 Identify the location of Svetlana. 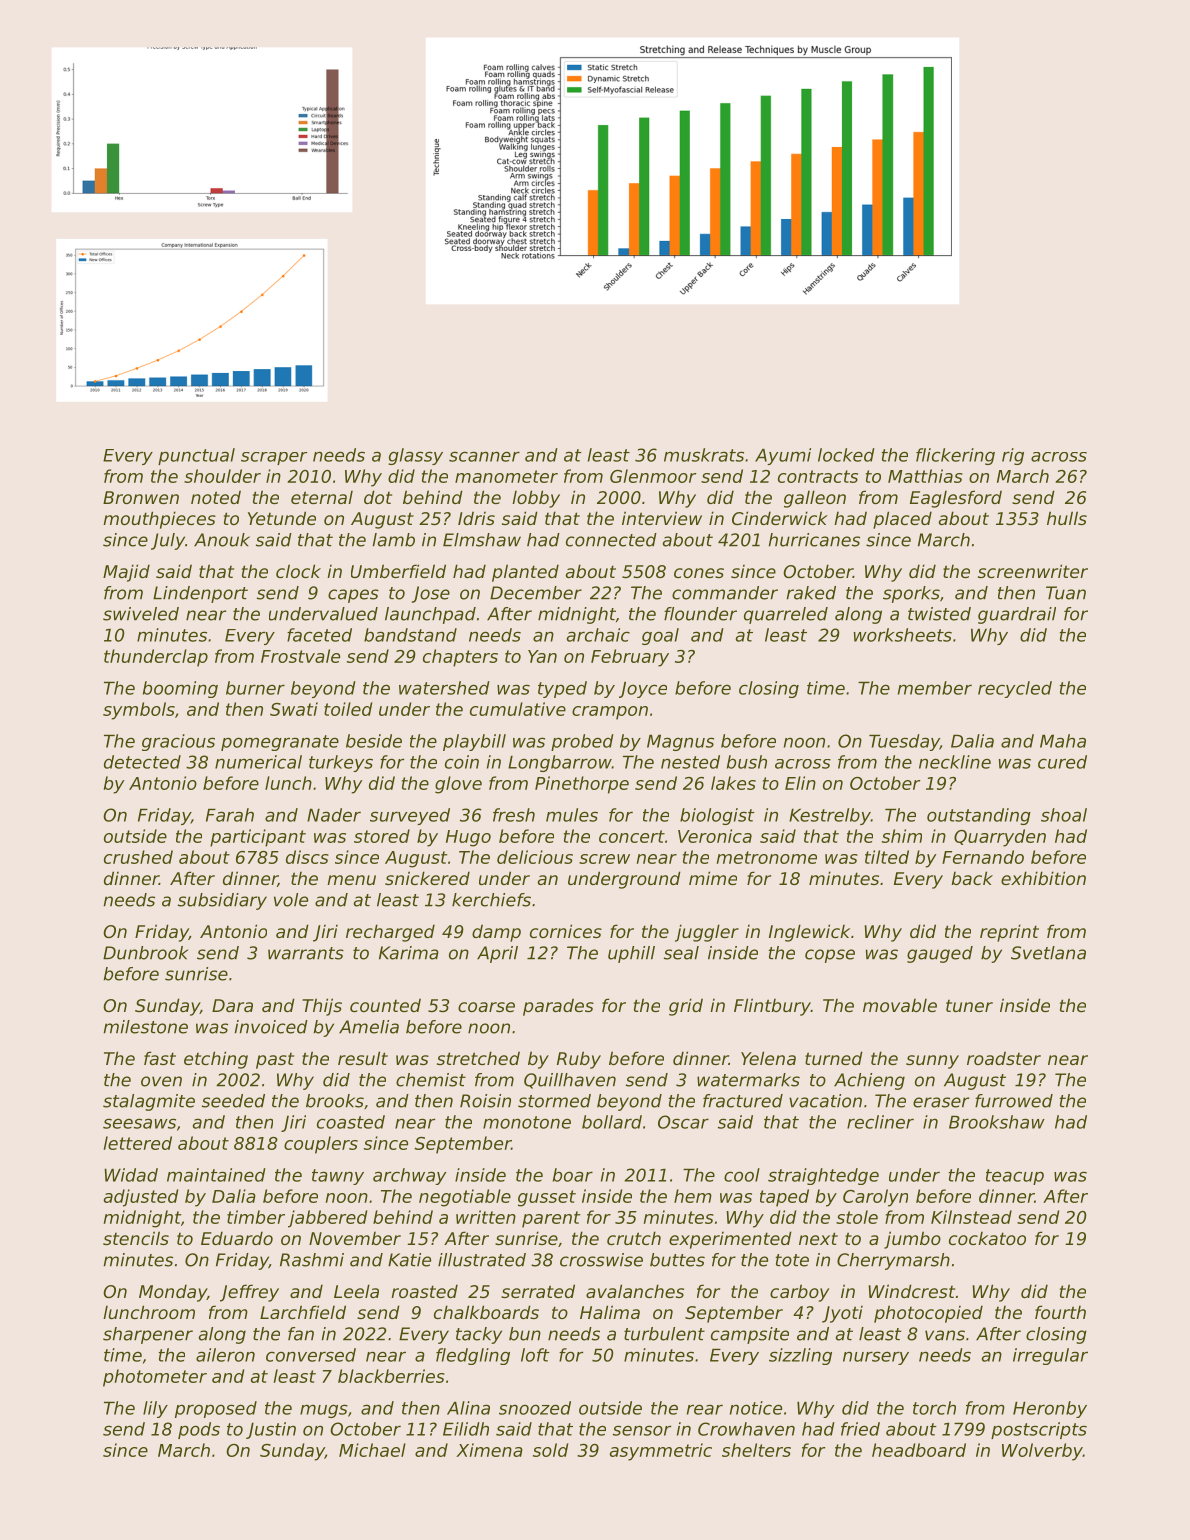
(1048, 953).
